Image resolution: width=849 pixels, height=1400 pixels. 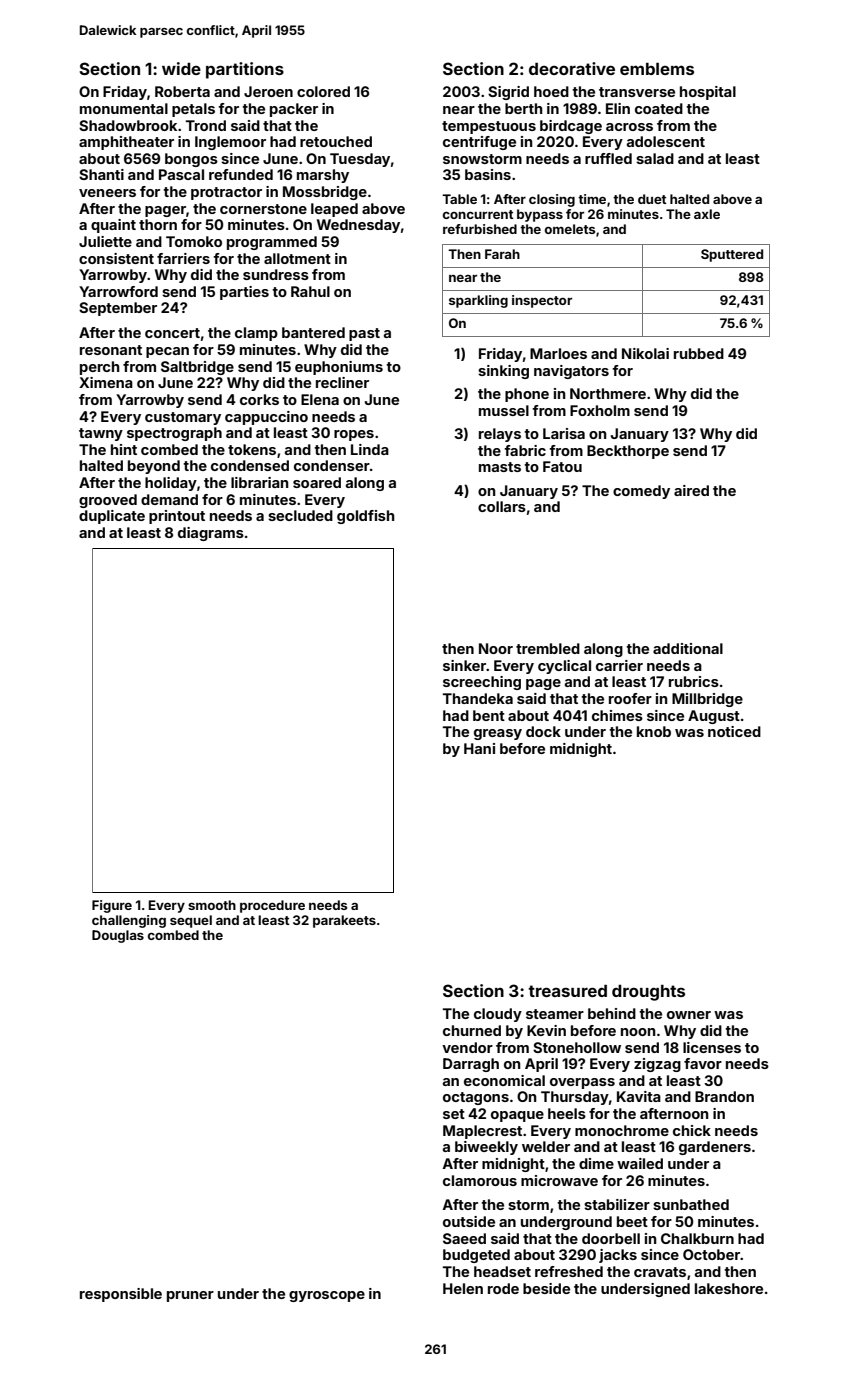 I want to click on parakeets, so click(x=344, y=921).
